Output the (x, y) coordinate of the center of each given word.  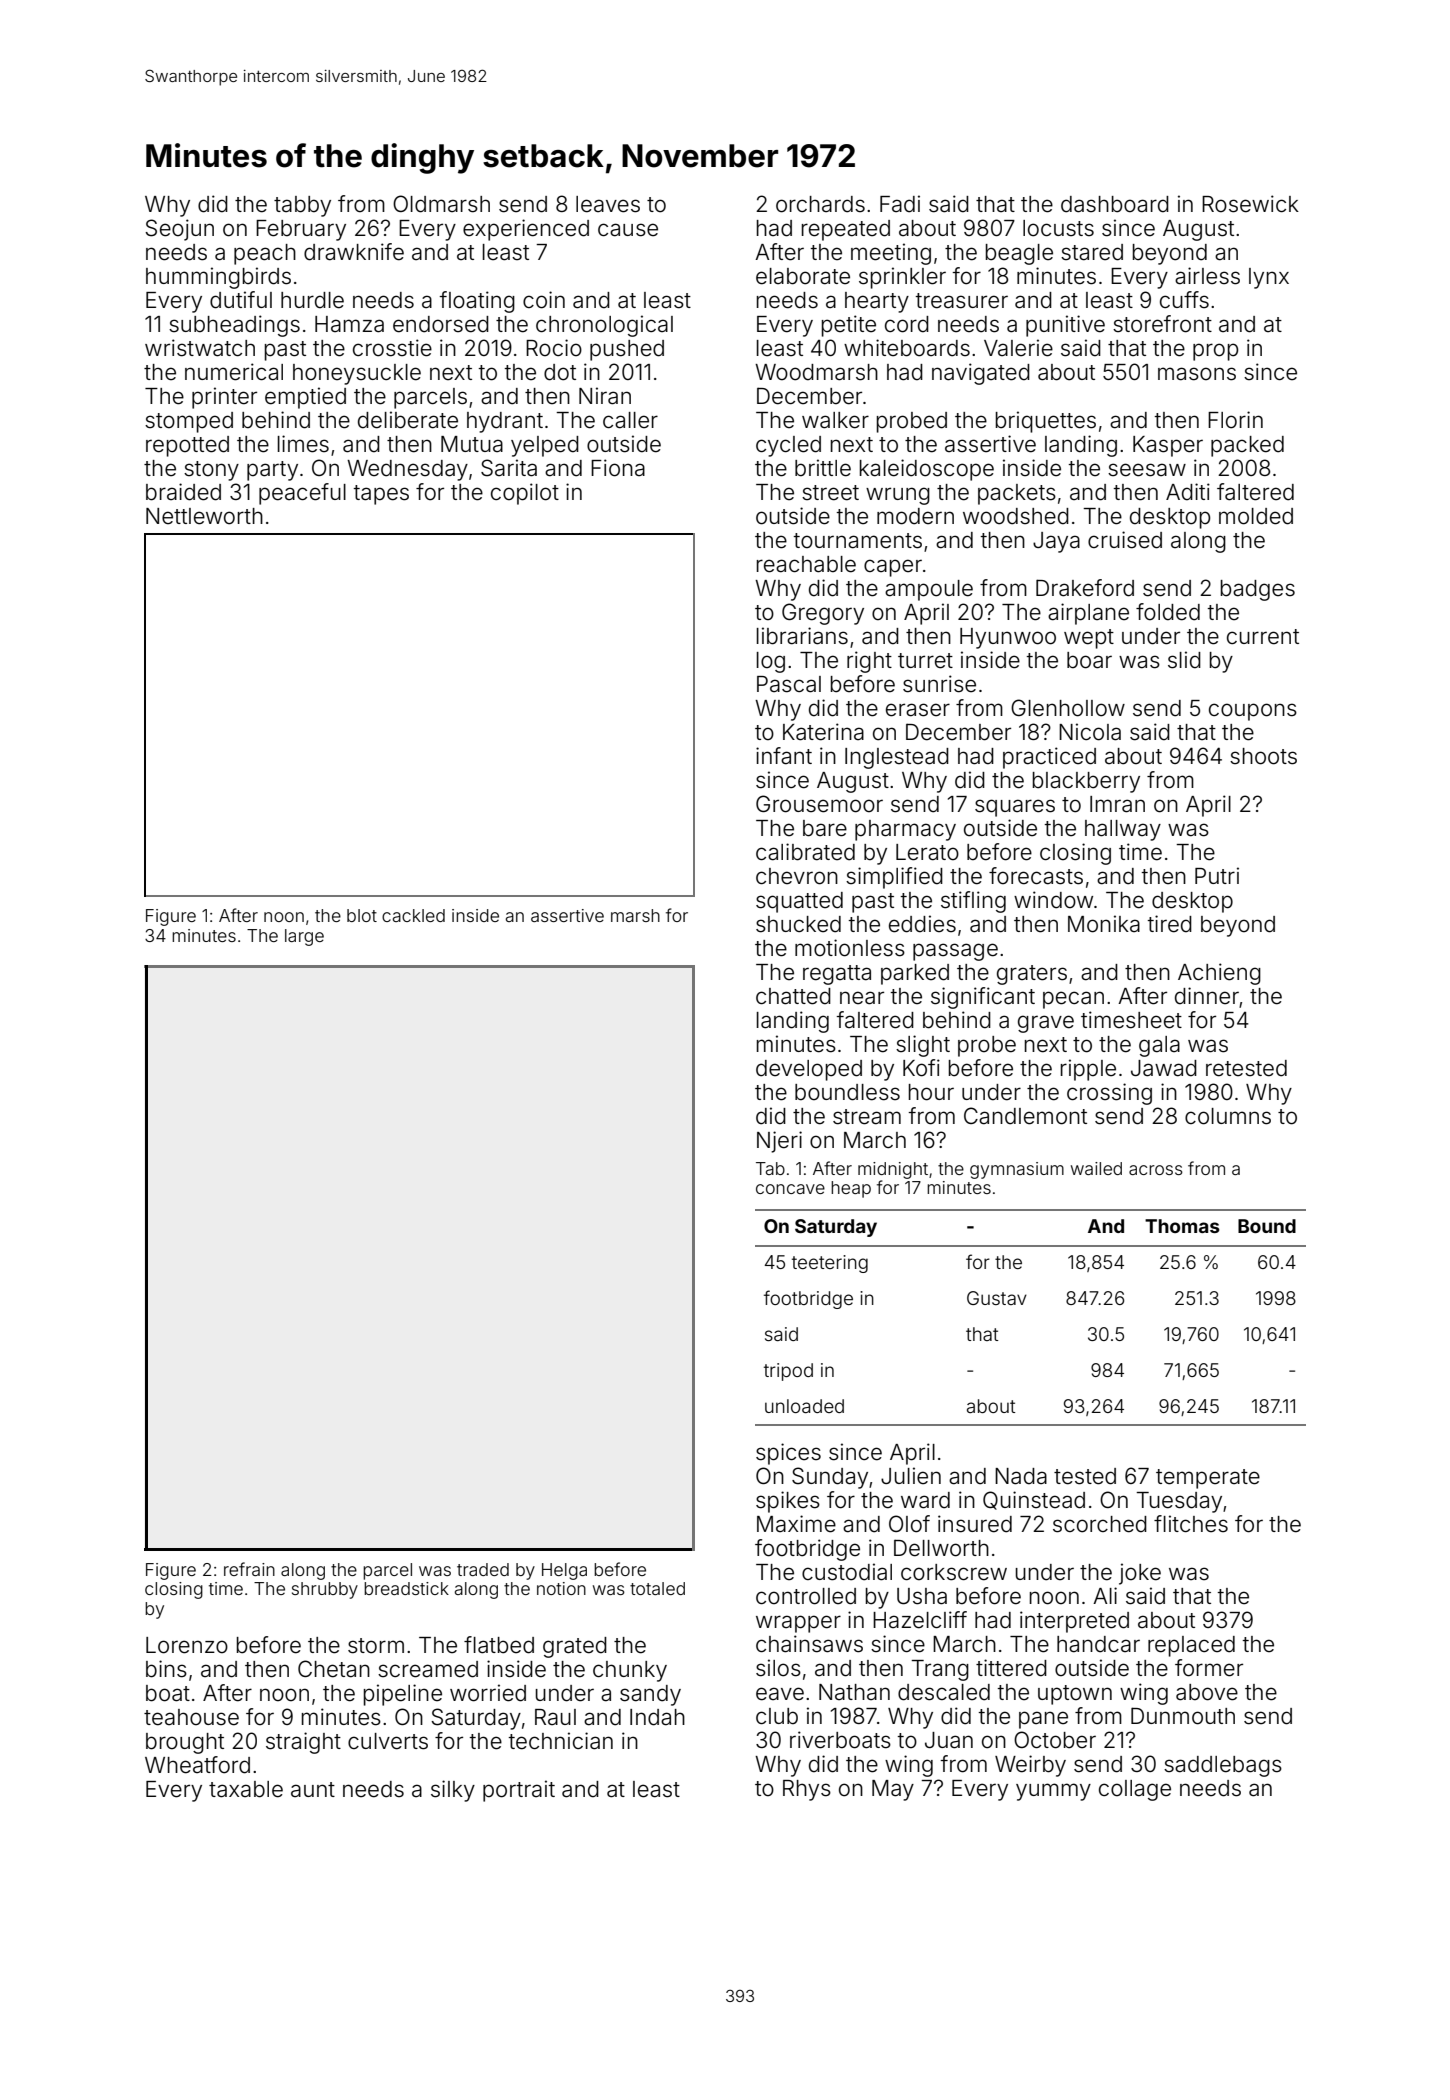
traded (483, 1569)
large (304, 937)
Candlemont (1025, 1116)
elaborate (803, 276)
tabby (302, 206)
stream (867, 1117)
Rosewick (1250, 204)
